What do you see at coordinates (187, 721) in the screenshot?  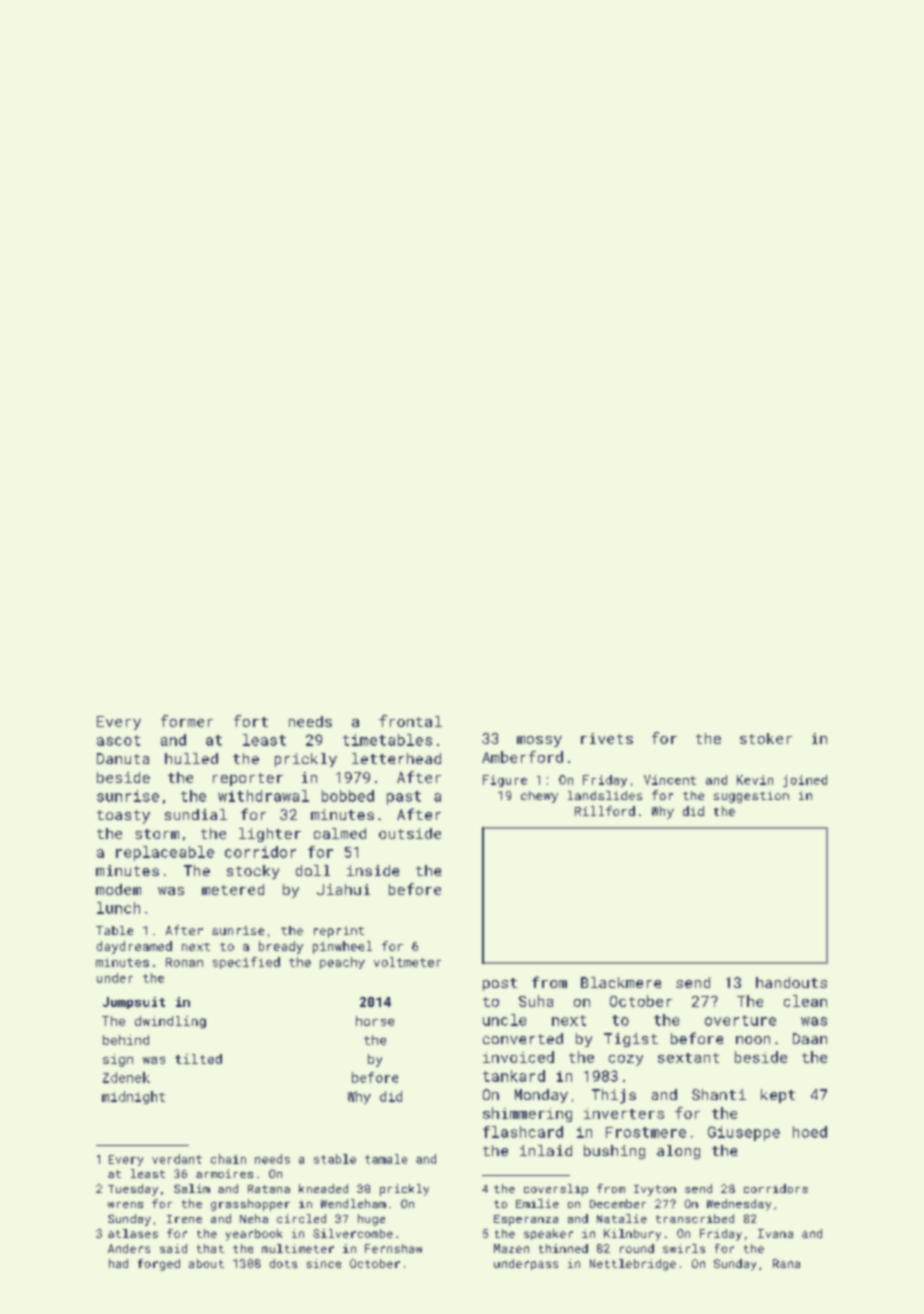 I see `former` at bounding box center [187, 721].
